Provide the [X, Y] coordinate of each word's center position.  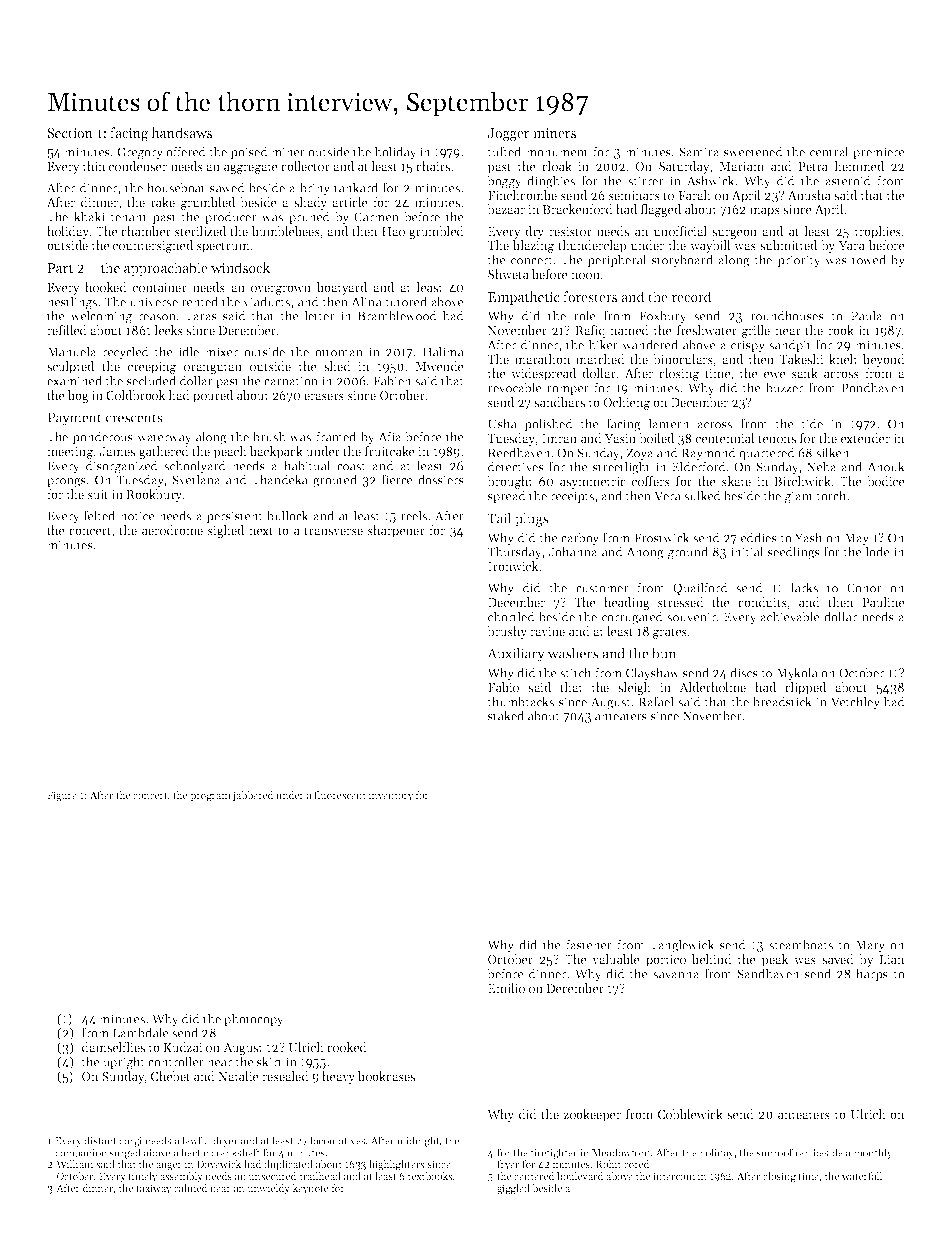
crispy [748, 346]
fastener [589, 944]
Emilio [506, 988]
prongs [66, 483]
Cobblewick [690, 1114]
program [210, 797]
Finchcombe [522, 195]
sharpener [396, 531]
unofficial [680, 231]
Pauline [883, 602]
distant [100, 1140]
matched [600, 359]
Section [70, 133]
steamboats [801, 944]
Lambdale [141, 1032]
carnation [291, 381]
